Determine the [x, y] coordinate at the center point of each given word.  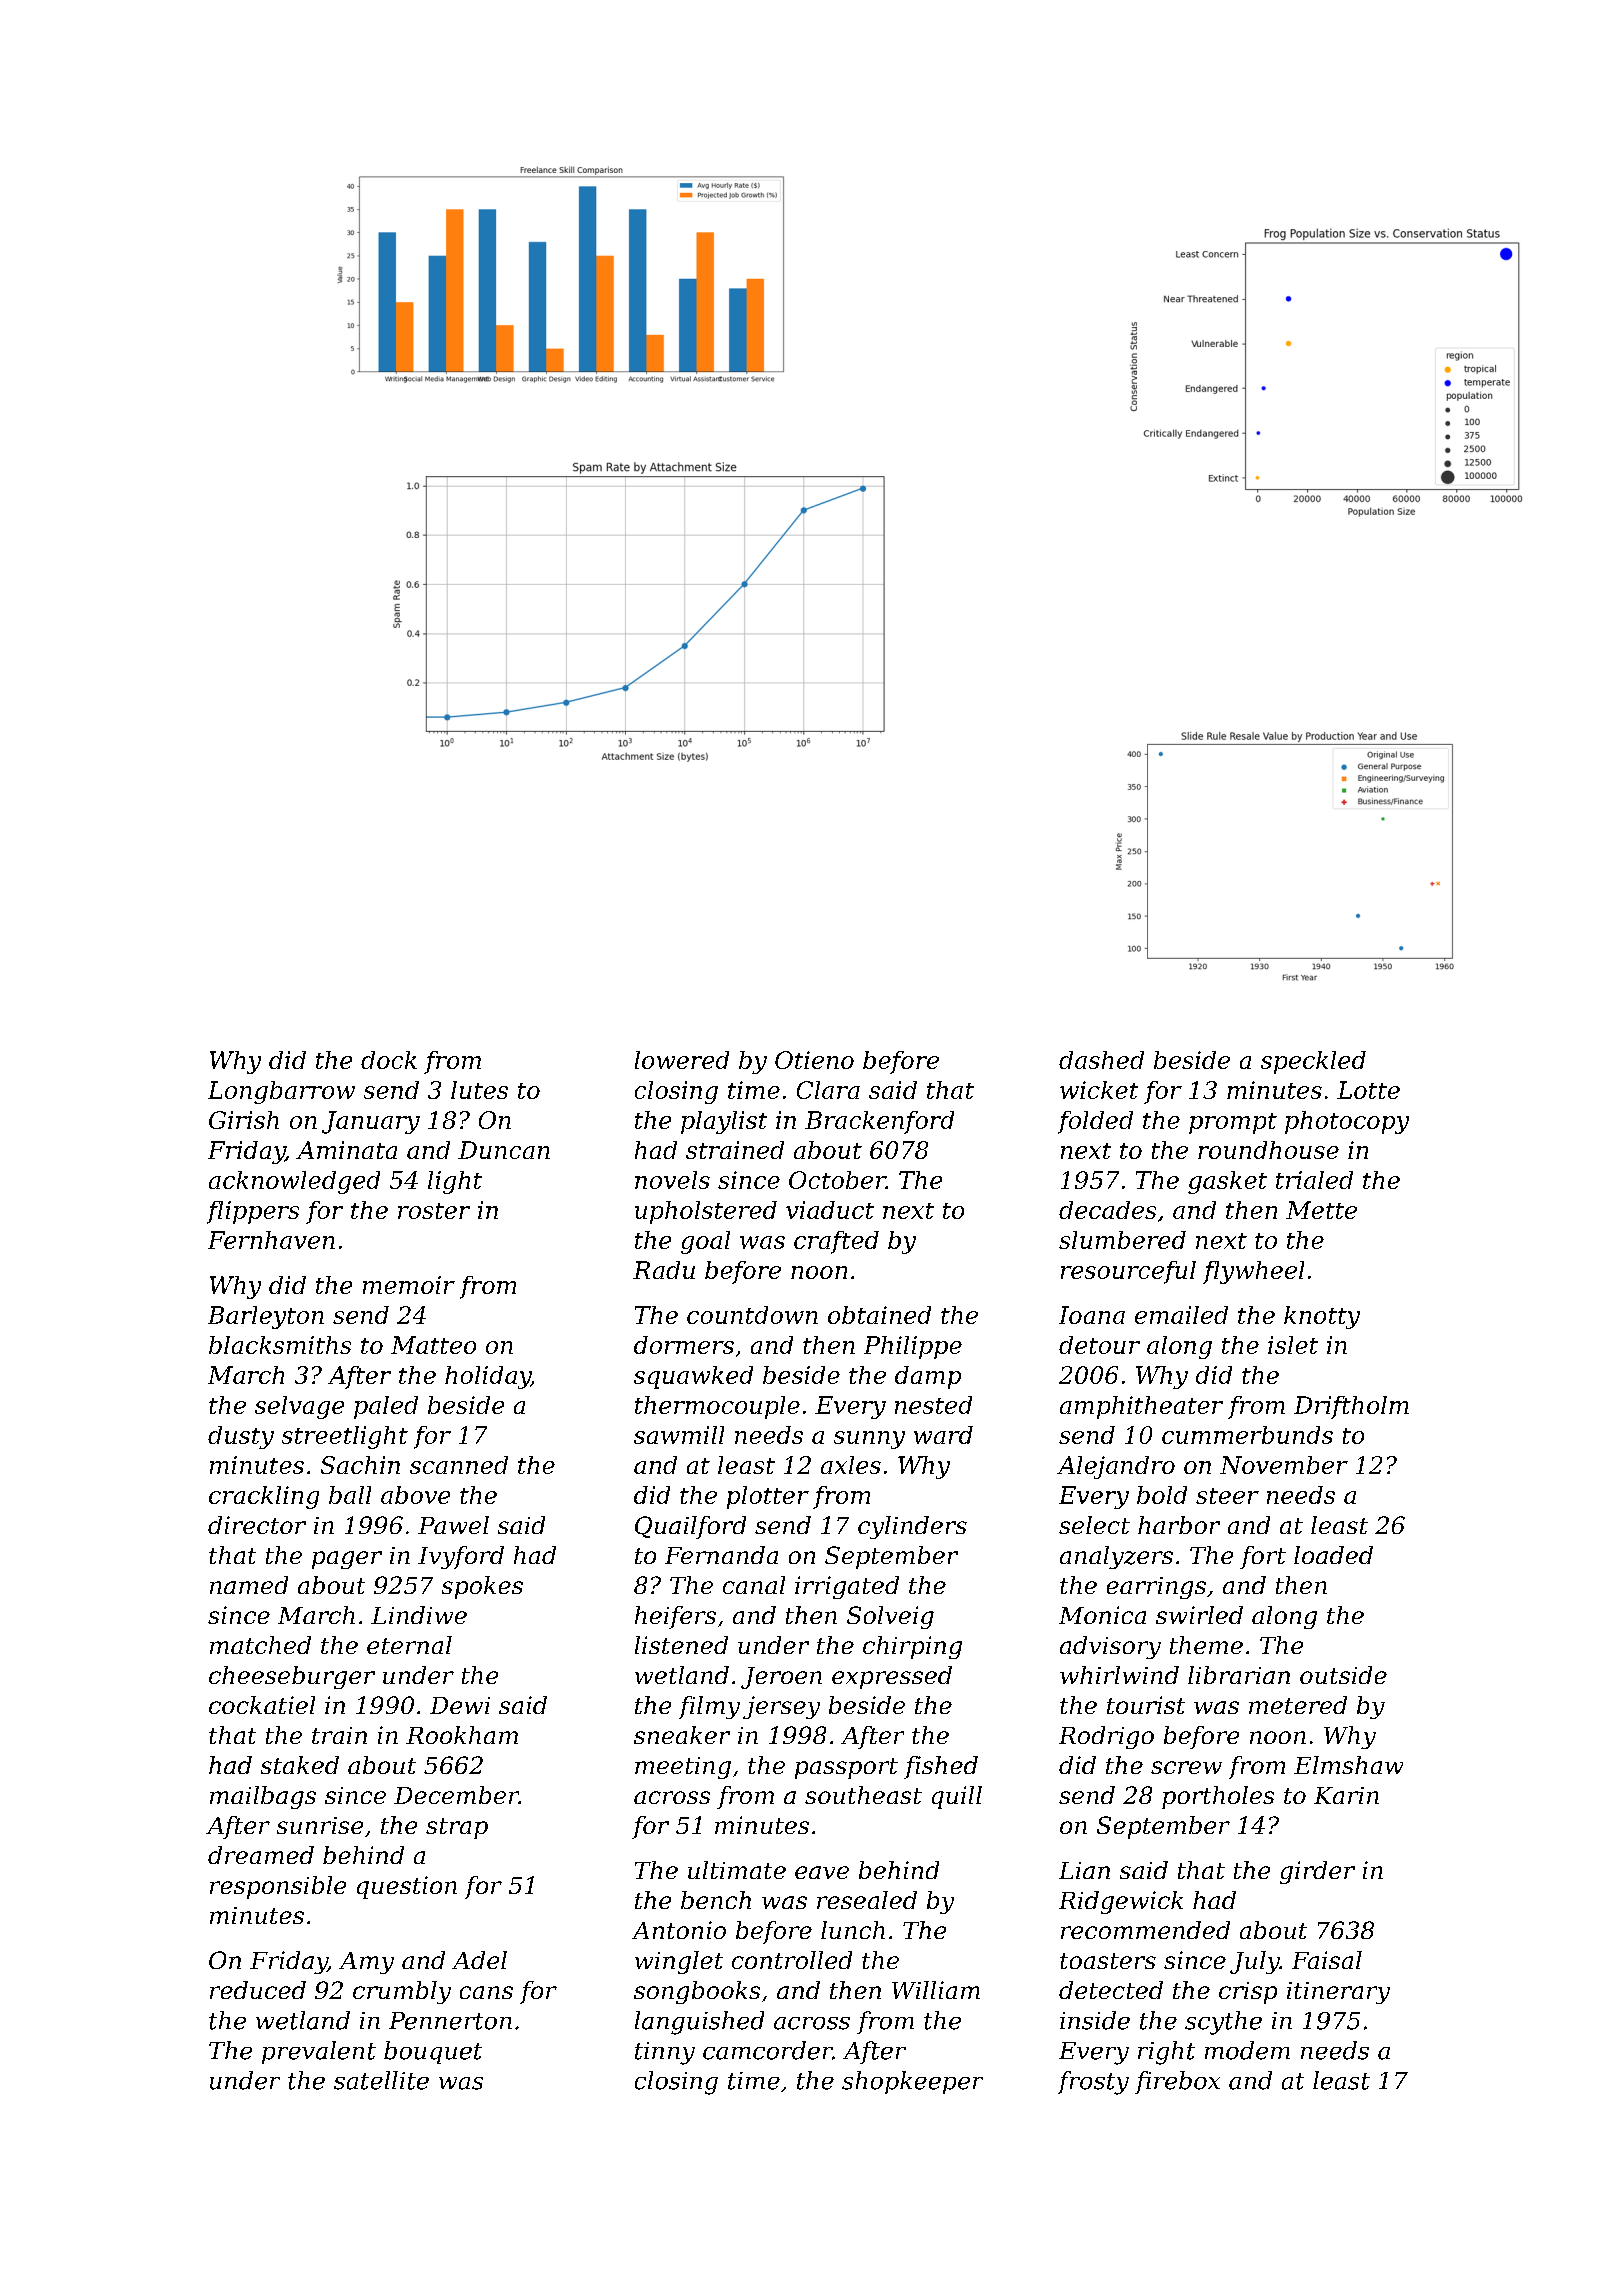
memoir [409, 1285]
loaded [1333, 1555]
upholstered [706, 1212]
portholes [1218, 1797]
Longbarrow [281, 1092]
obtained [879, 1315]
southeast [863, 1795]
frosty [1093, 2083]
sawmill [679, 1435]
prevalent [319, 2052]
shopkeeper [912, 2082]
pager [347, 1560]
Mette [1321, 1210]
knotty [1322, 1317]
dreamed [261, 1855]
